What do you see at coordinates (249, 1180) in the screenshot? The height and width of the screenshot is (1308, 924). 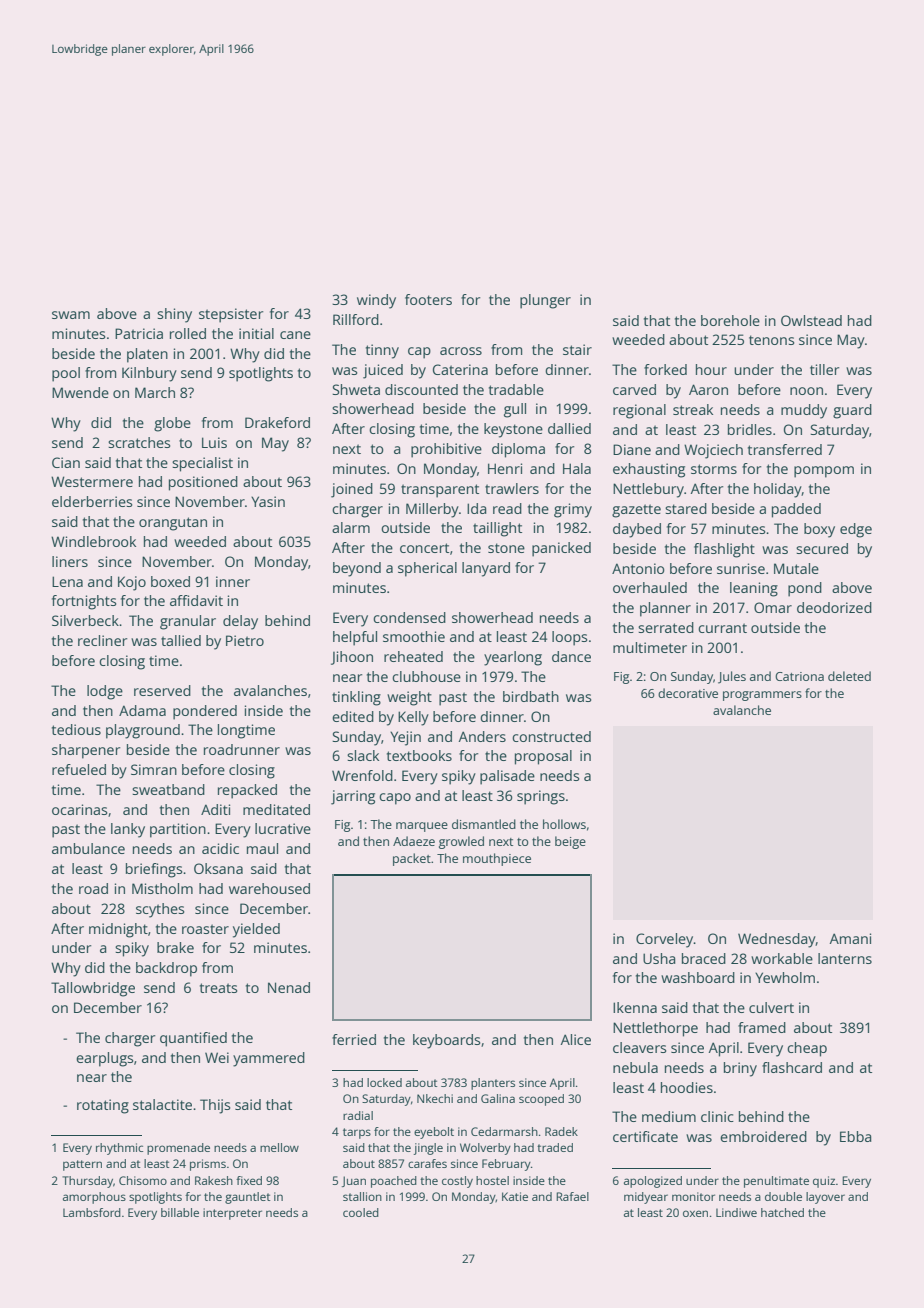 I see `fixed` at bounding box center [249, 1180].
